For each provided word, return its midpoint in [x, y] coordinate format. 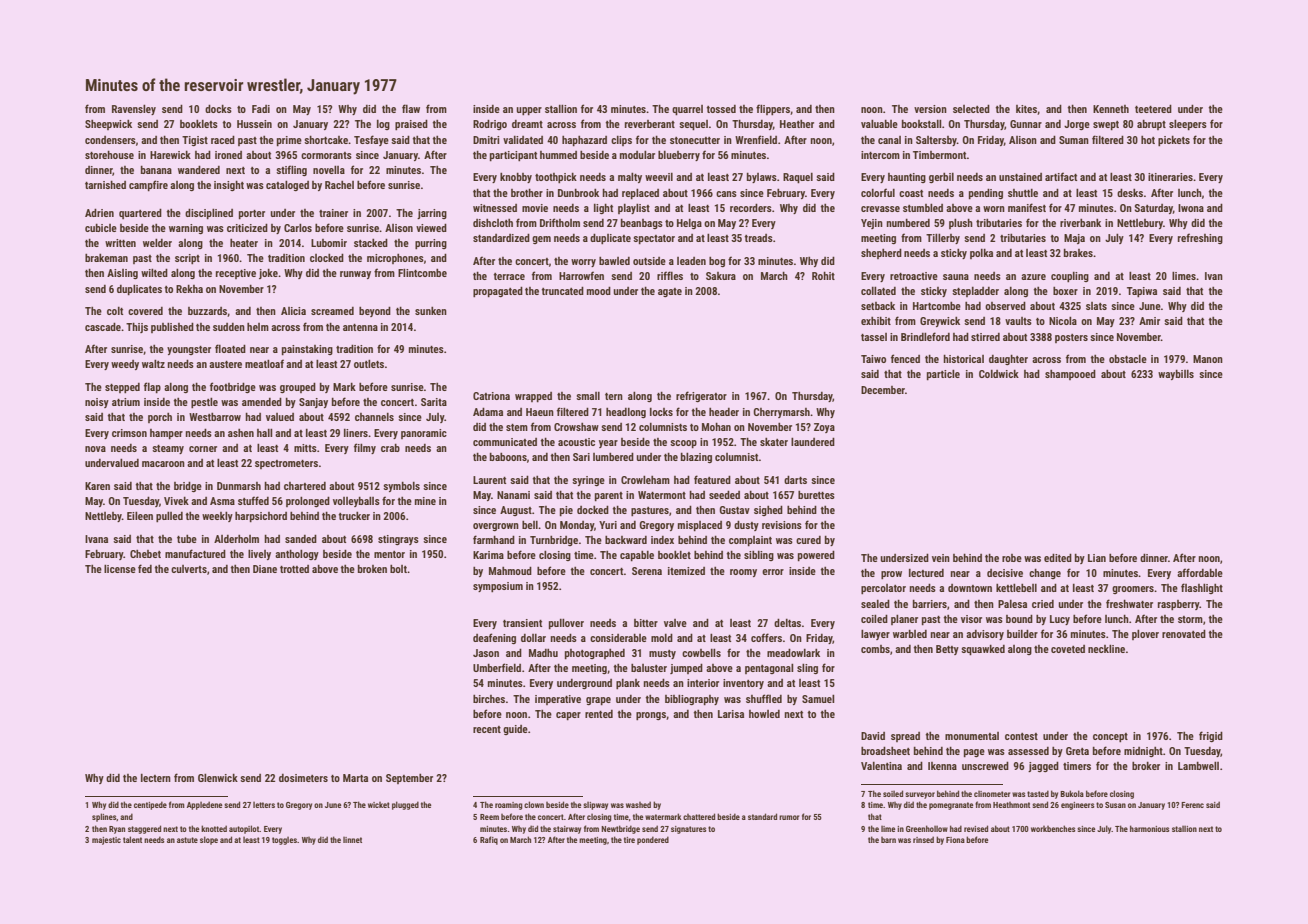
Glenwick [218, 778]
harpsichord [261, 517]
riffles [670, 275]
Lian [1097, 558]
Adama [488, 411]
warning [186, 229]
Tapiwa [1142, 292]
